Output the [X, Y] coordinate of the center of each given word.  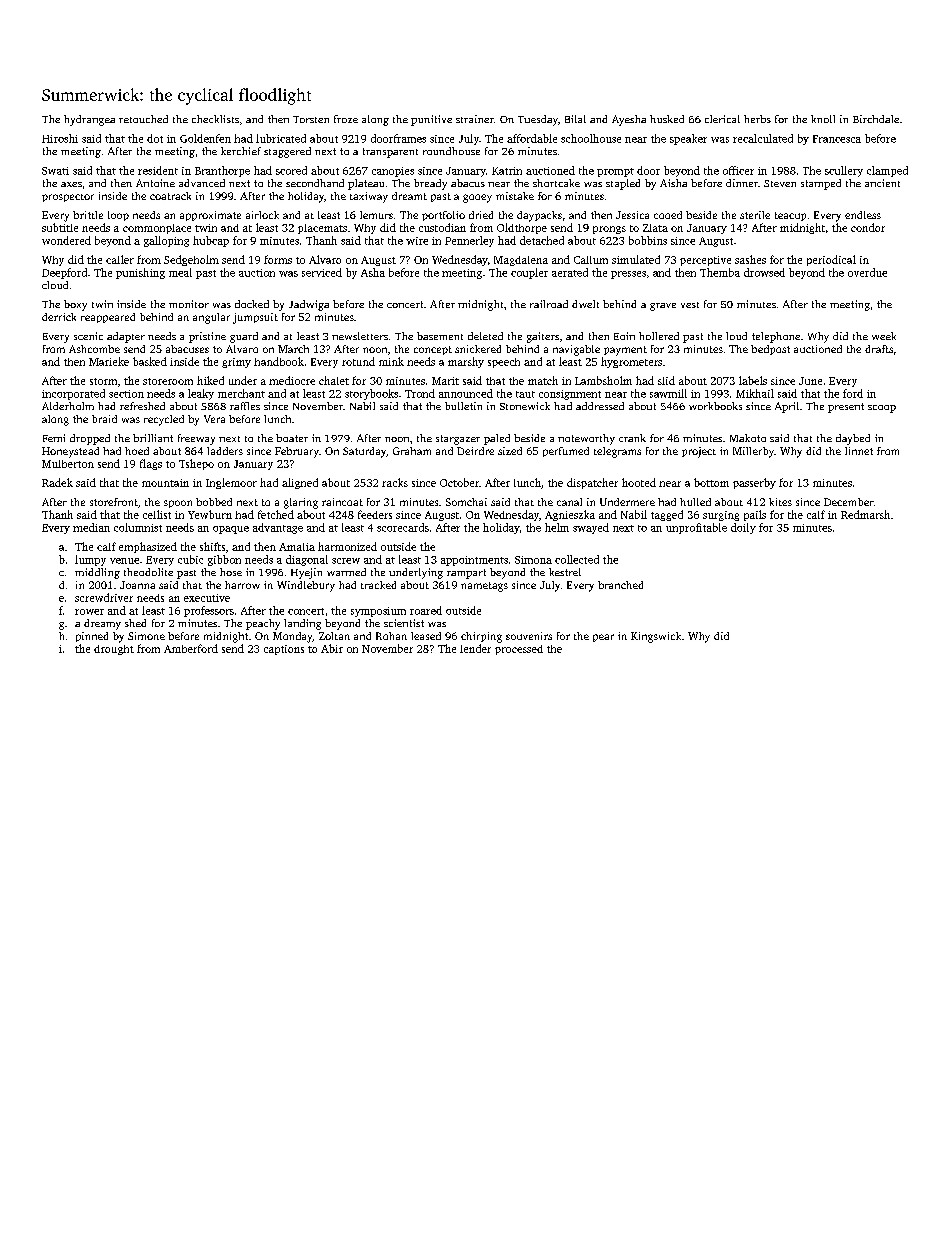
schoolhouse [591, 138]
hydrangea [89, 120]
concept [433, 350]
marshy [466, 362]
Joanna [137, 585]
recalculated [763, 138]
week [884, 336]
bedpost [770, 350]
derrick [59, 317]
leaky [201, 394]
